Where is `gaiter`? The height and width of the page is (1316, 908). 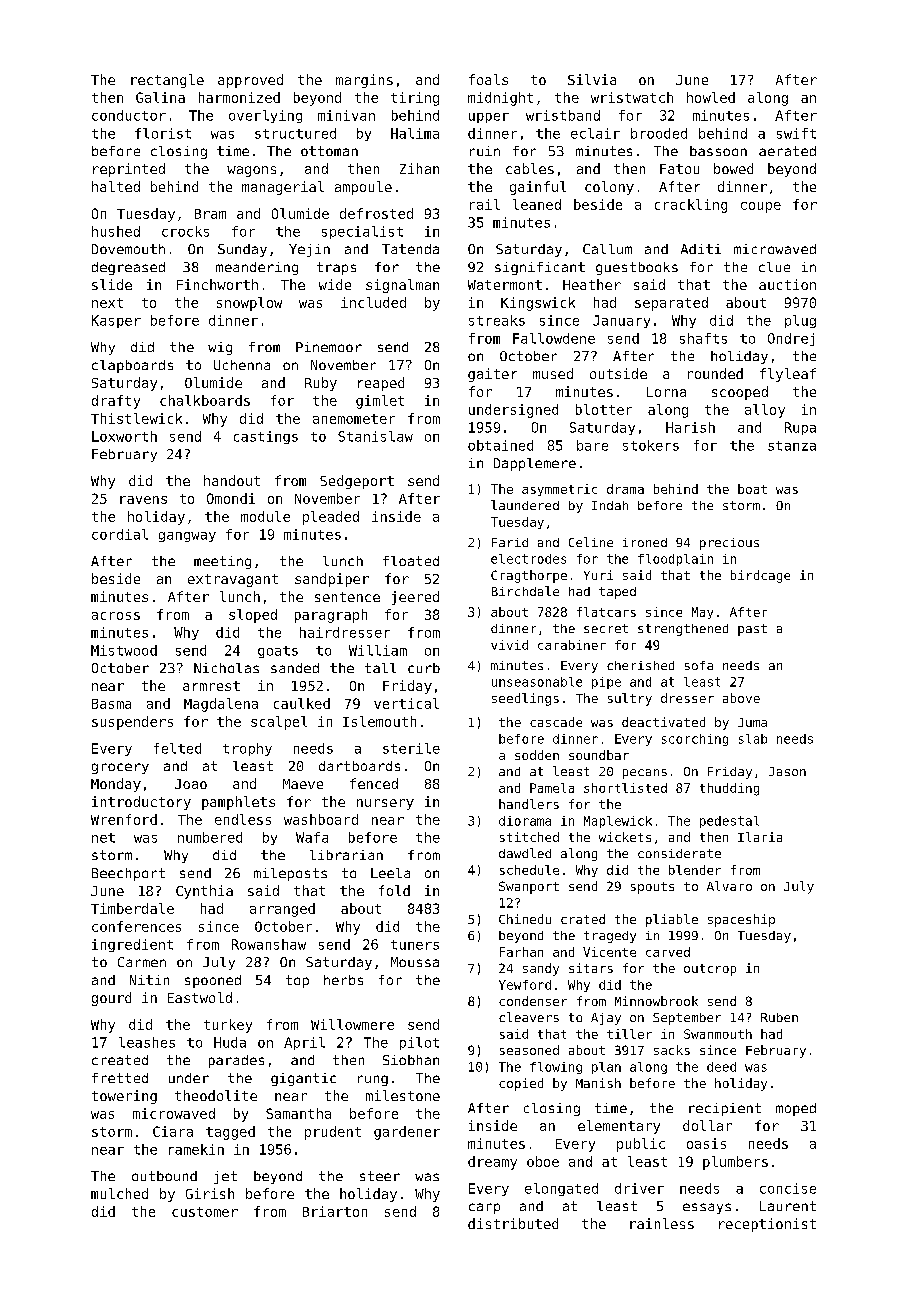 gaiter is located at coordinates (492, 375).
